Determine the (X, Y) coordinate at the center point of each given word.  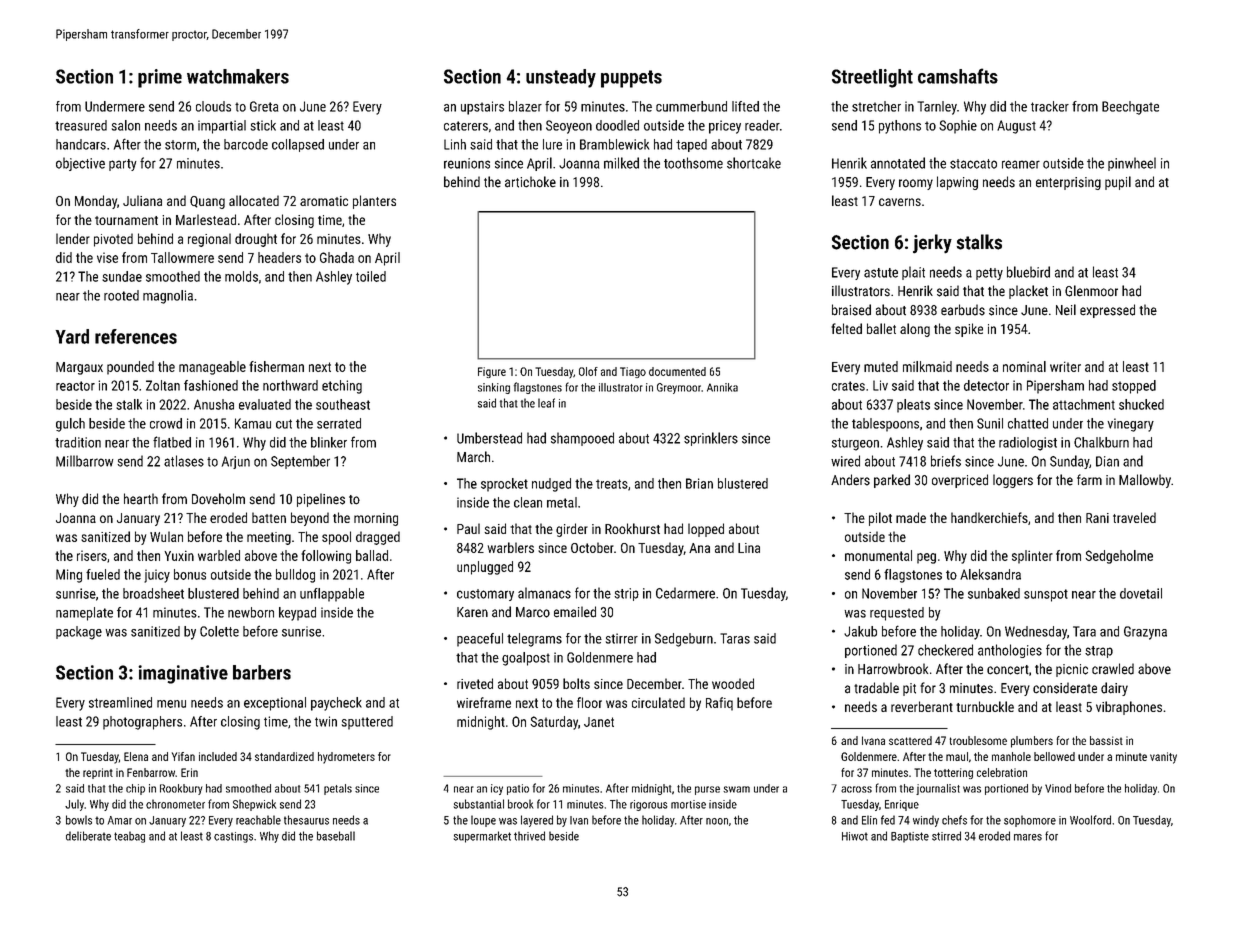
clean (528, 502)
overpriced (960, 481)
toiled (371, 276)
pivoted (113, 240)
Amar (119, 820)
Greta (264, 106)
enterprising (1068, 183)
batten (269, 517)
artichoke (530, 182)
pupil (1118, 183)
